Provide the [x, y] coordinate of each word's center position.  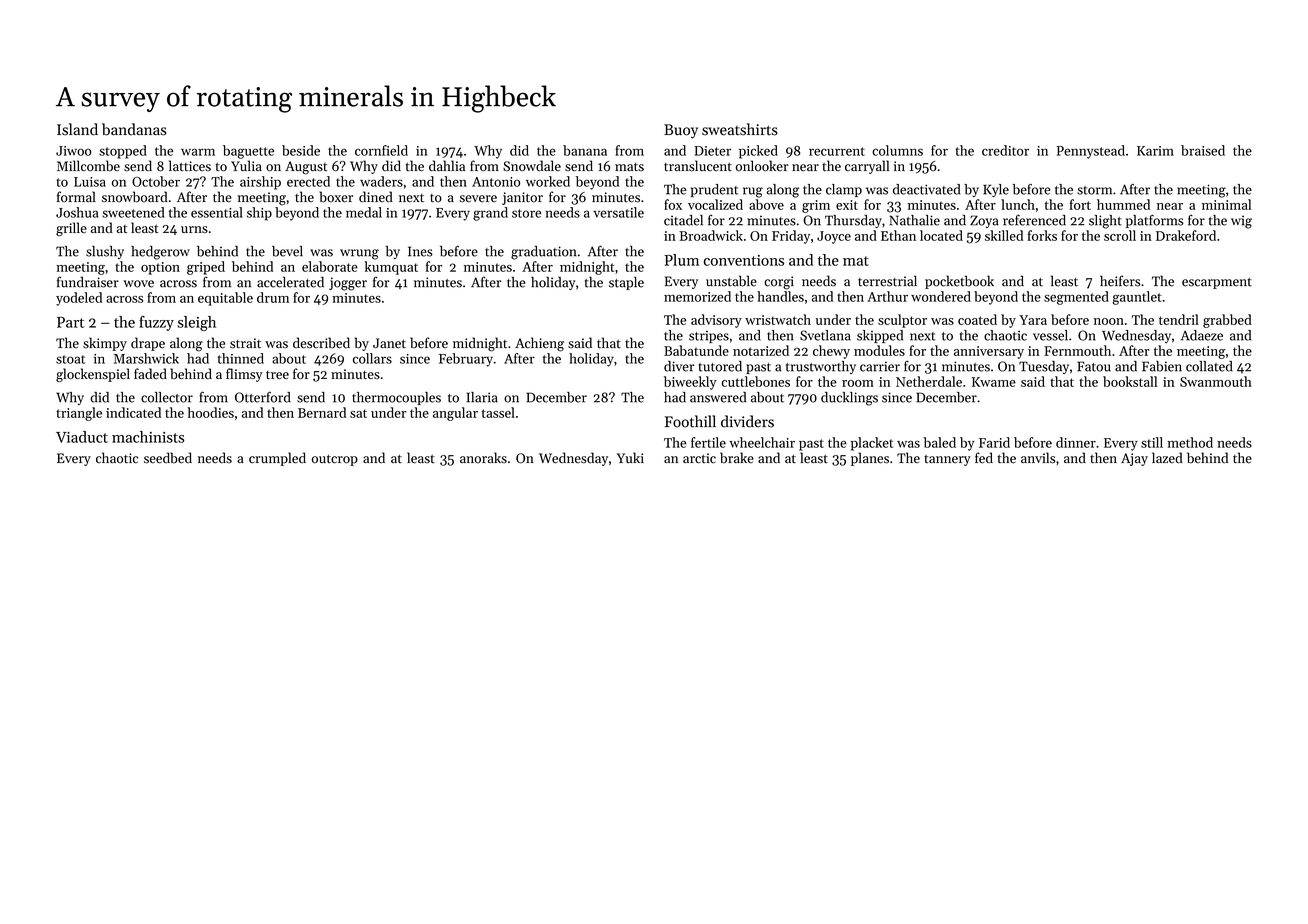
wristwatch [778, 319]
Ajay [1134, 459]
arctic [699, 458]
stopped [123, 152]
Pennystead [1091, 152]
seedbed [168, 458]
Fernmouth [1077, 350]
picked [758, 152]
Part [70, 322]
